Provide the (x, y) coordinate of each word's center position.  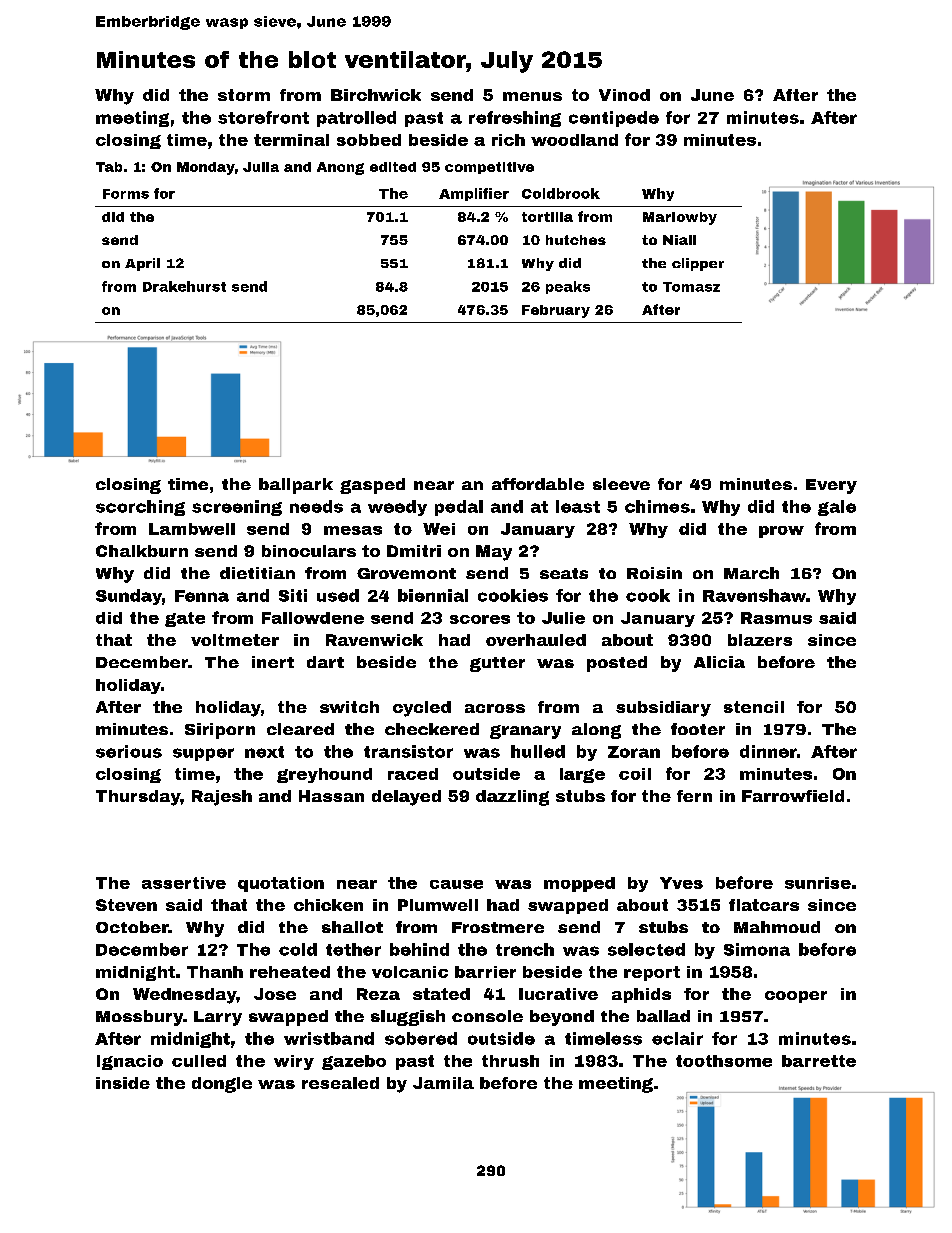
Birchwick (376, 95)
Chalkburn (142, 551)
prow (781, 532)
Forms (126, 194)
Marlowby (680, 218)
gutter (497, 664)
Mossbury (139, 1018)
